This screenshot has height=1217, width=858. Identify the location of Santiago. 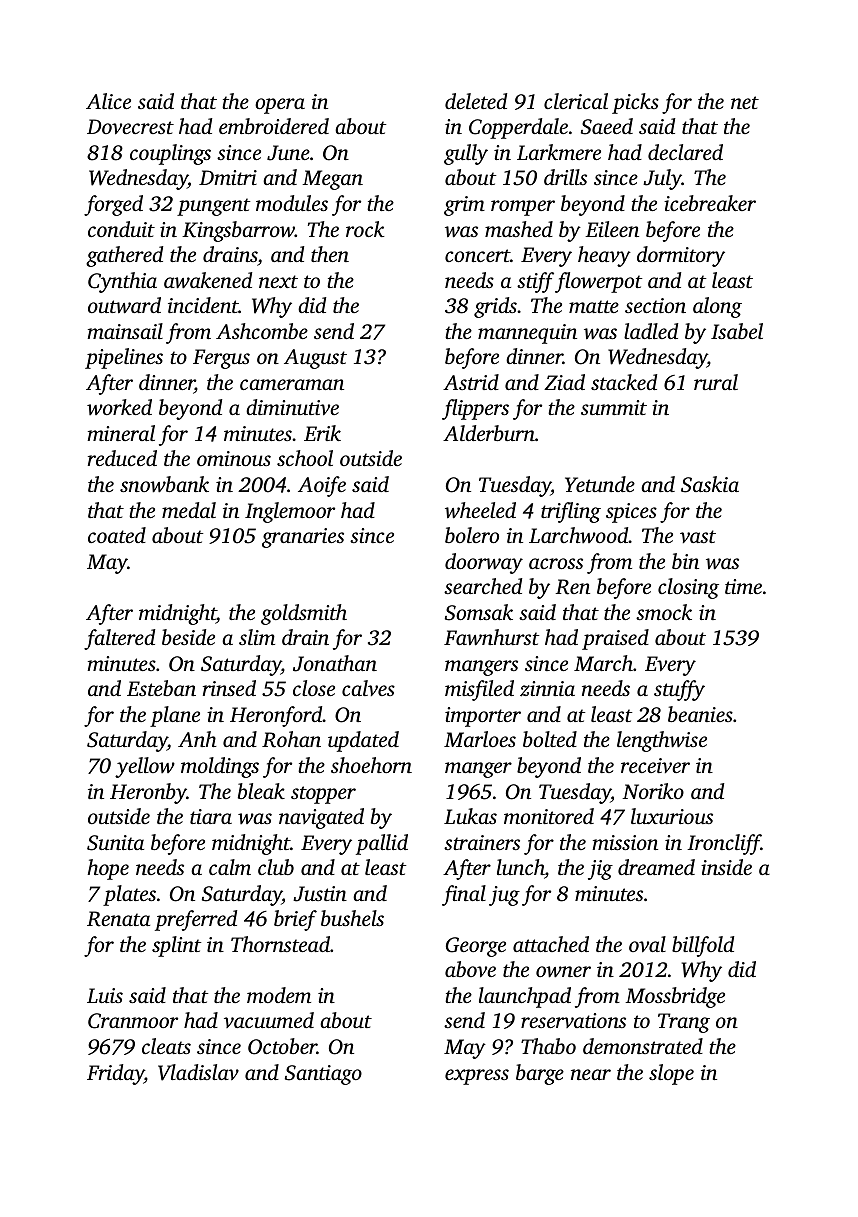
(323, 1075).
